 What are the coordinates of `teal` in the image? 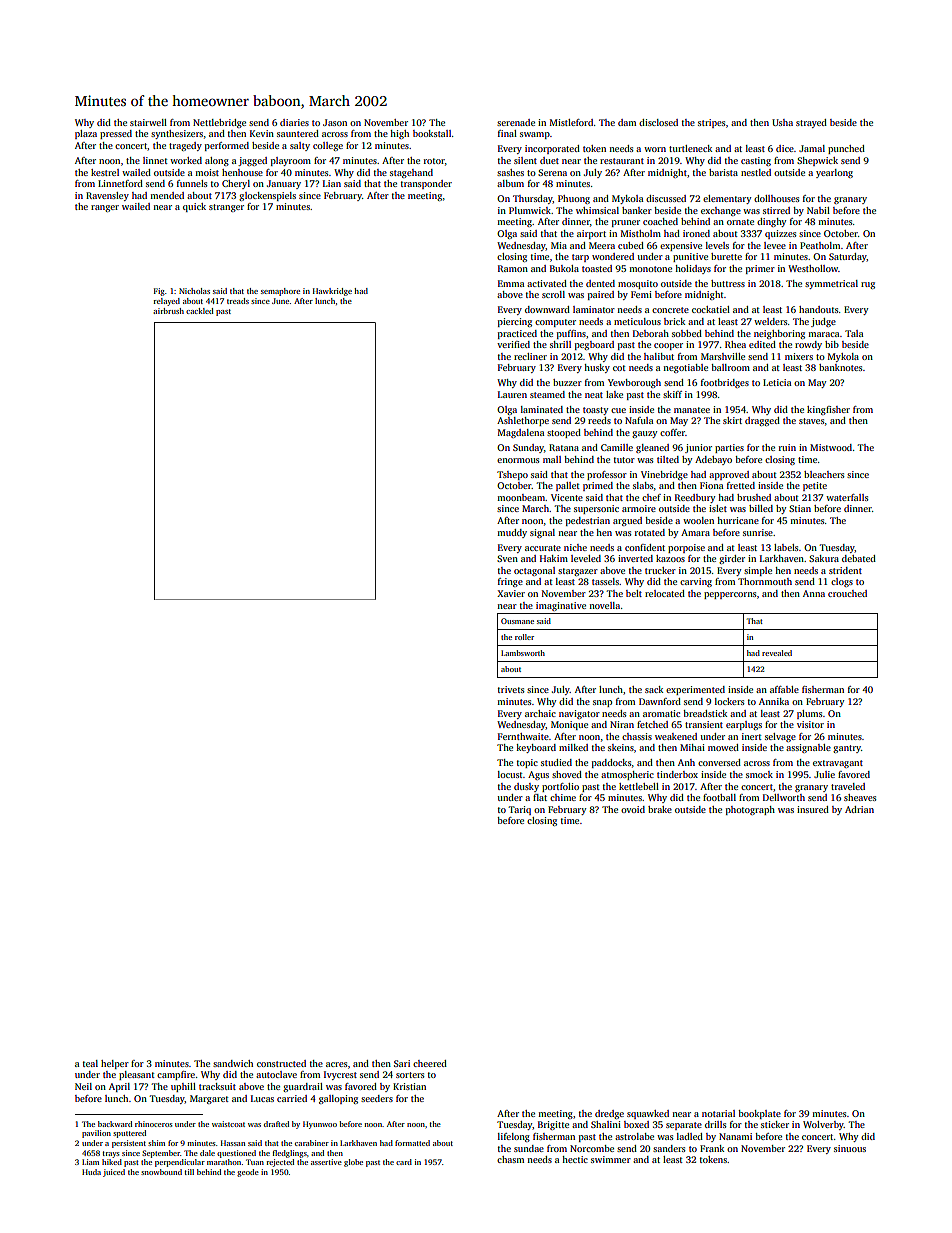 It's located at (90, 1063).
